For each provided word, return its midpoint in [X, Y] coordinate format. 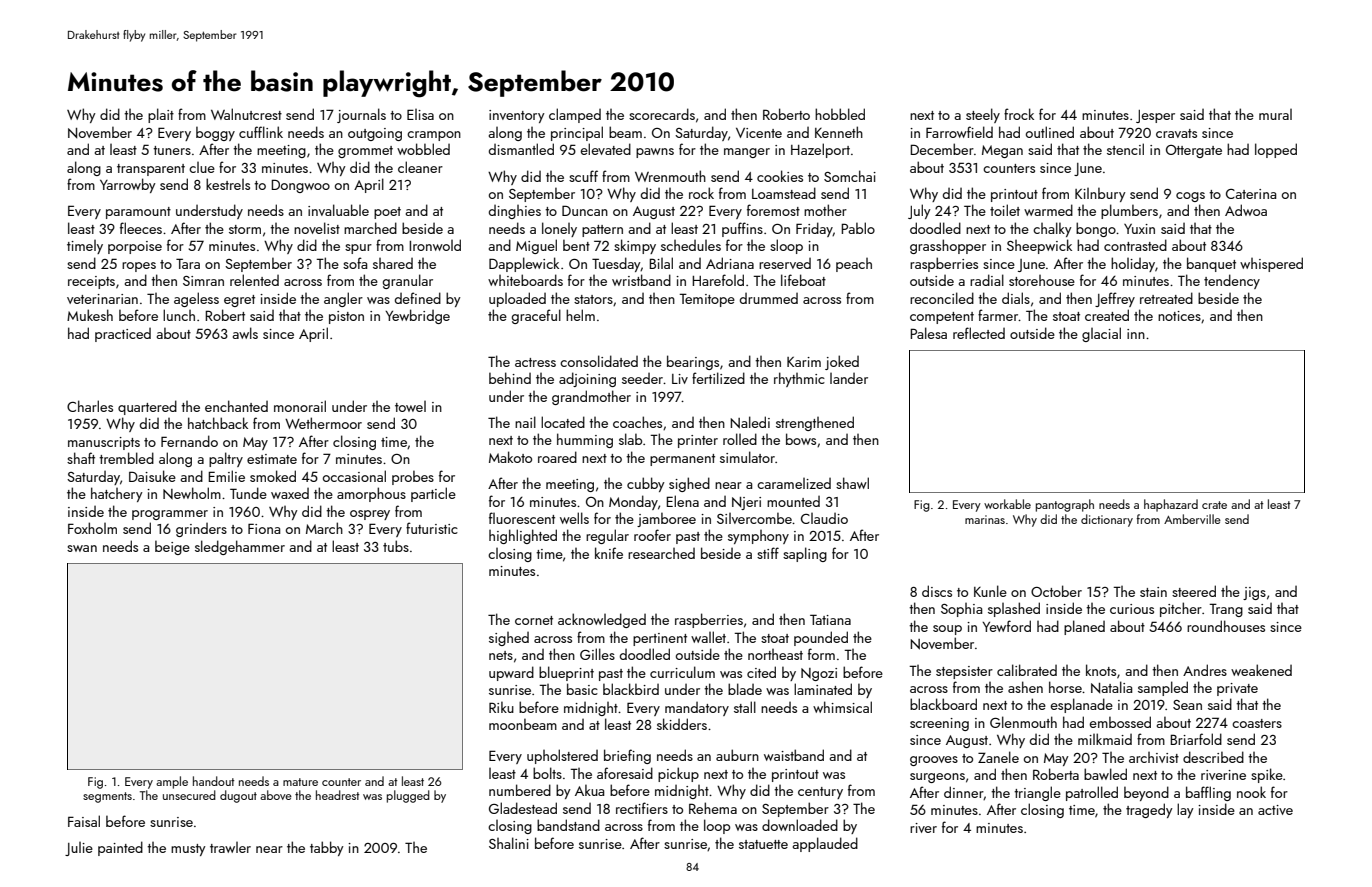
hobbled [840, 114]
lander [849, 378]
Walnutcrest [246, 114]
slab [630, 439]
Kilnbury [1100, 195]
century [820, 793]
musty [188, 850]
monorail [300, 406]
